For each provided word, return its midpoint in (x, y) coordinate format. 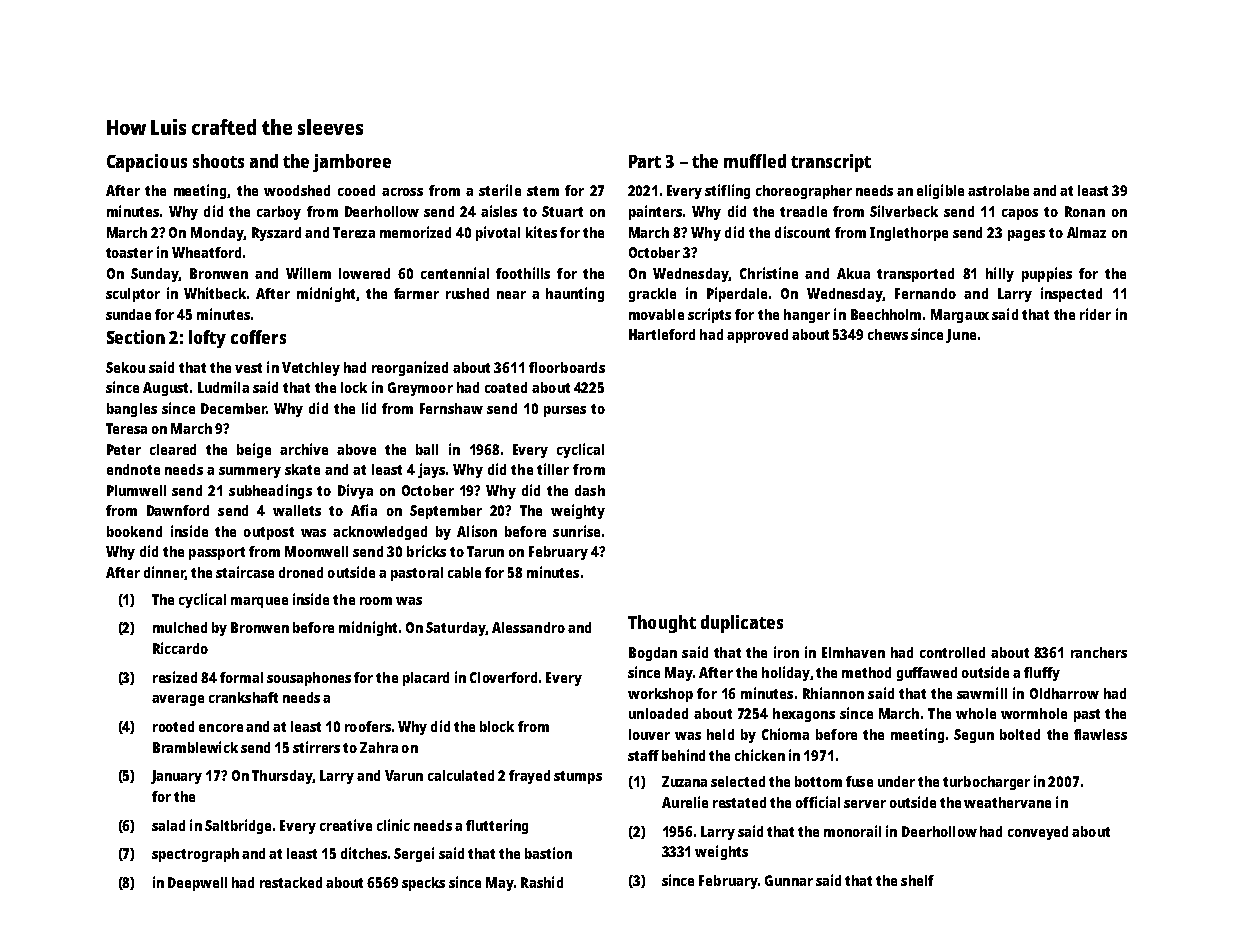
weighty (578, 511)
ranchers (1099, 652)
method (866, 672)
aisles (499, 211)
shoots (218, 161)
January (176, 777)
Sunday (155, 275)
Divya (355, 491)
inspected (1071, 294)
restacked (291, 882)
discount (802, 232)
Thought (662, 624)
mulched (180, 627)
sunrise (576, 531)
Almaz (1086, 232)
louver (649, 734)
